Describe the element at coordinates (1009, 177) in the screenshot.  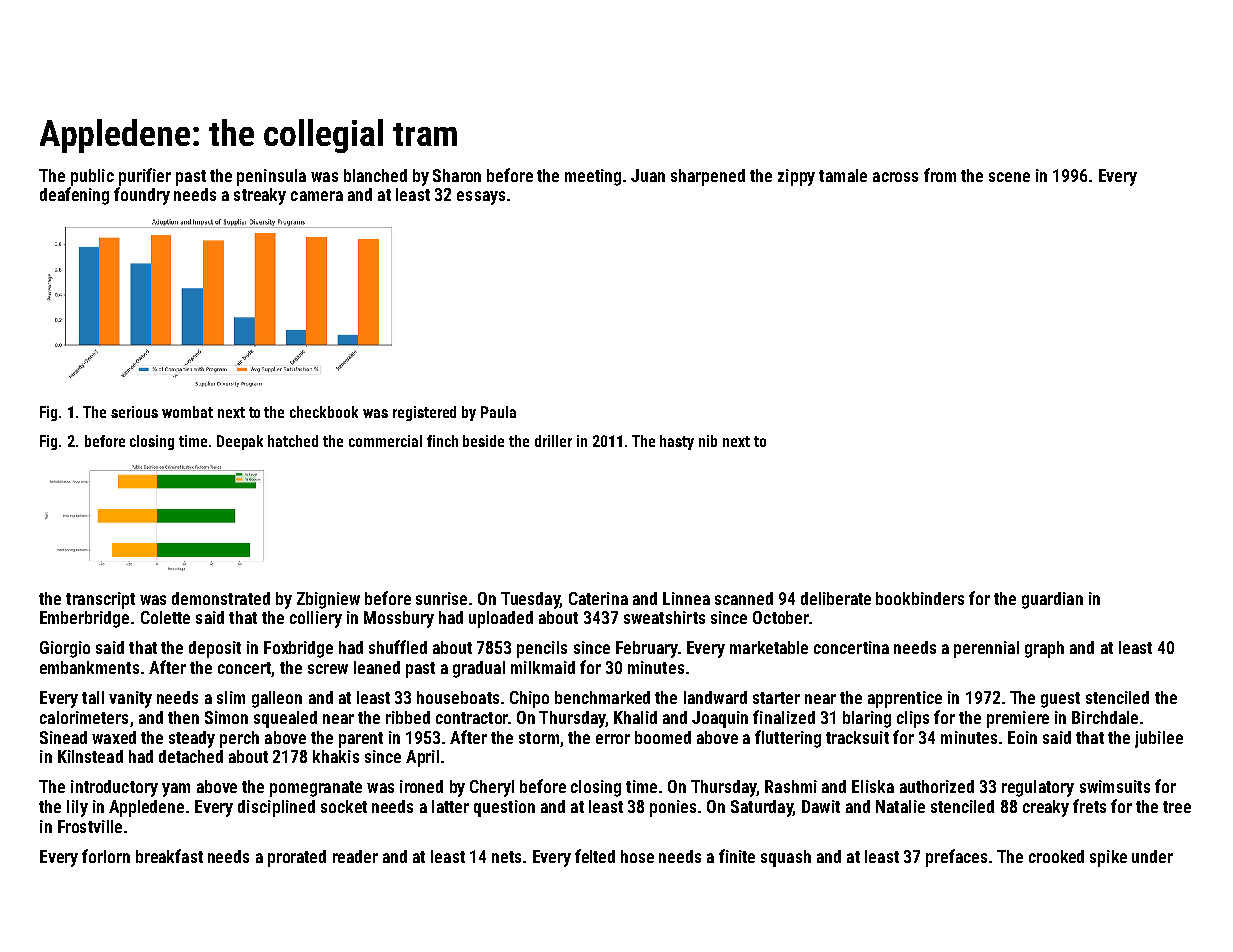
I see `scene` at that location.
